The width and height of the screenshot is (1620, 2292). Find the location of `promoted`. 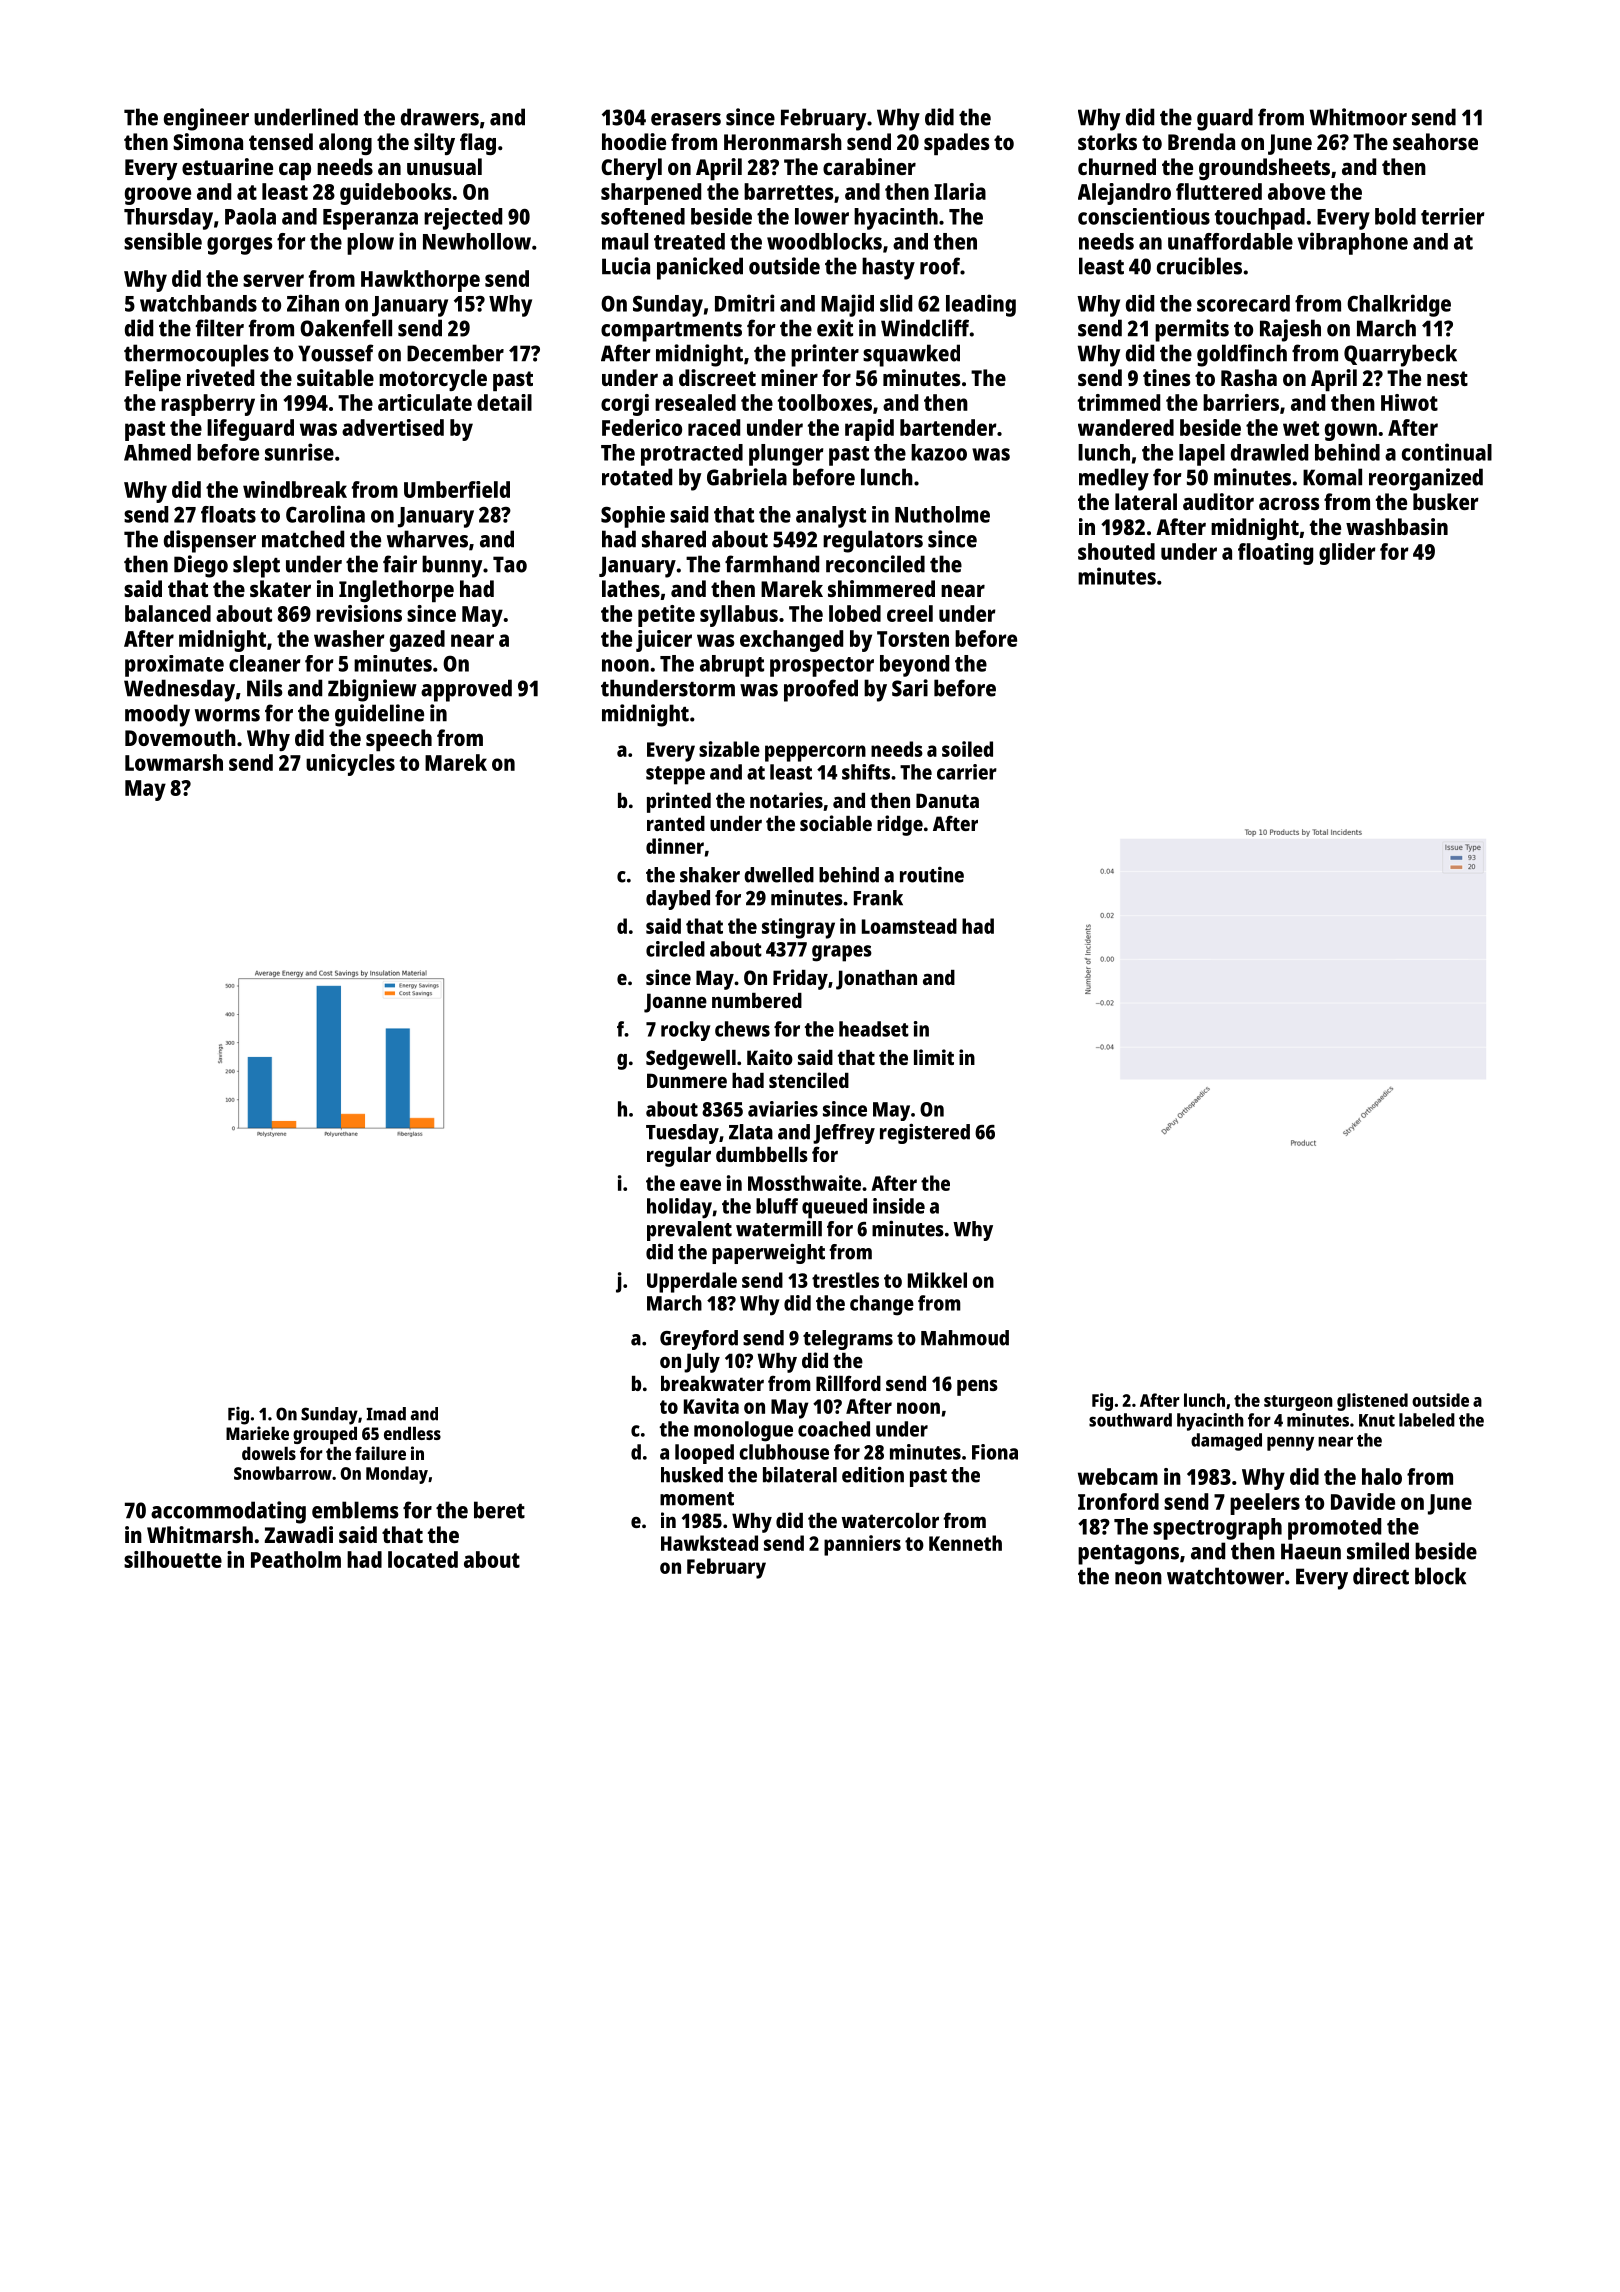

promoted is located at coordinates (1334, 1529).
